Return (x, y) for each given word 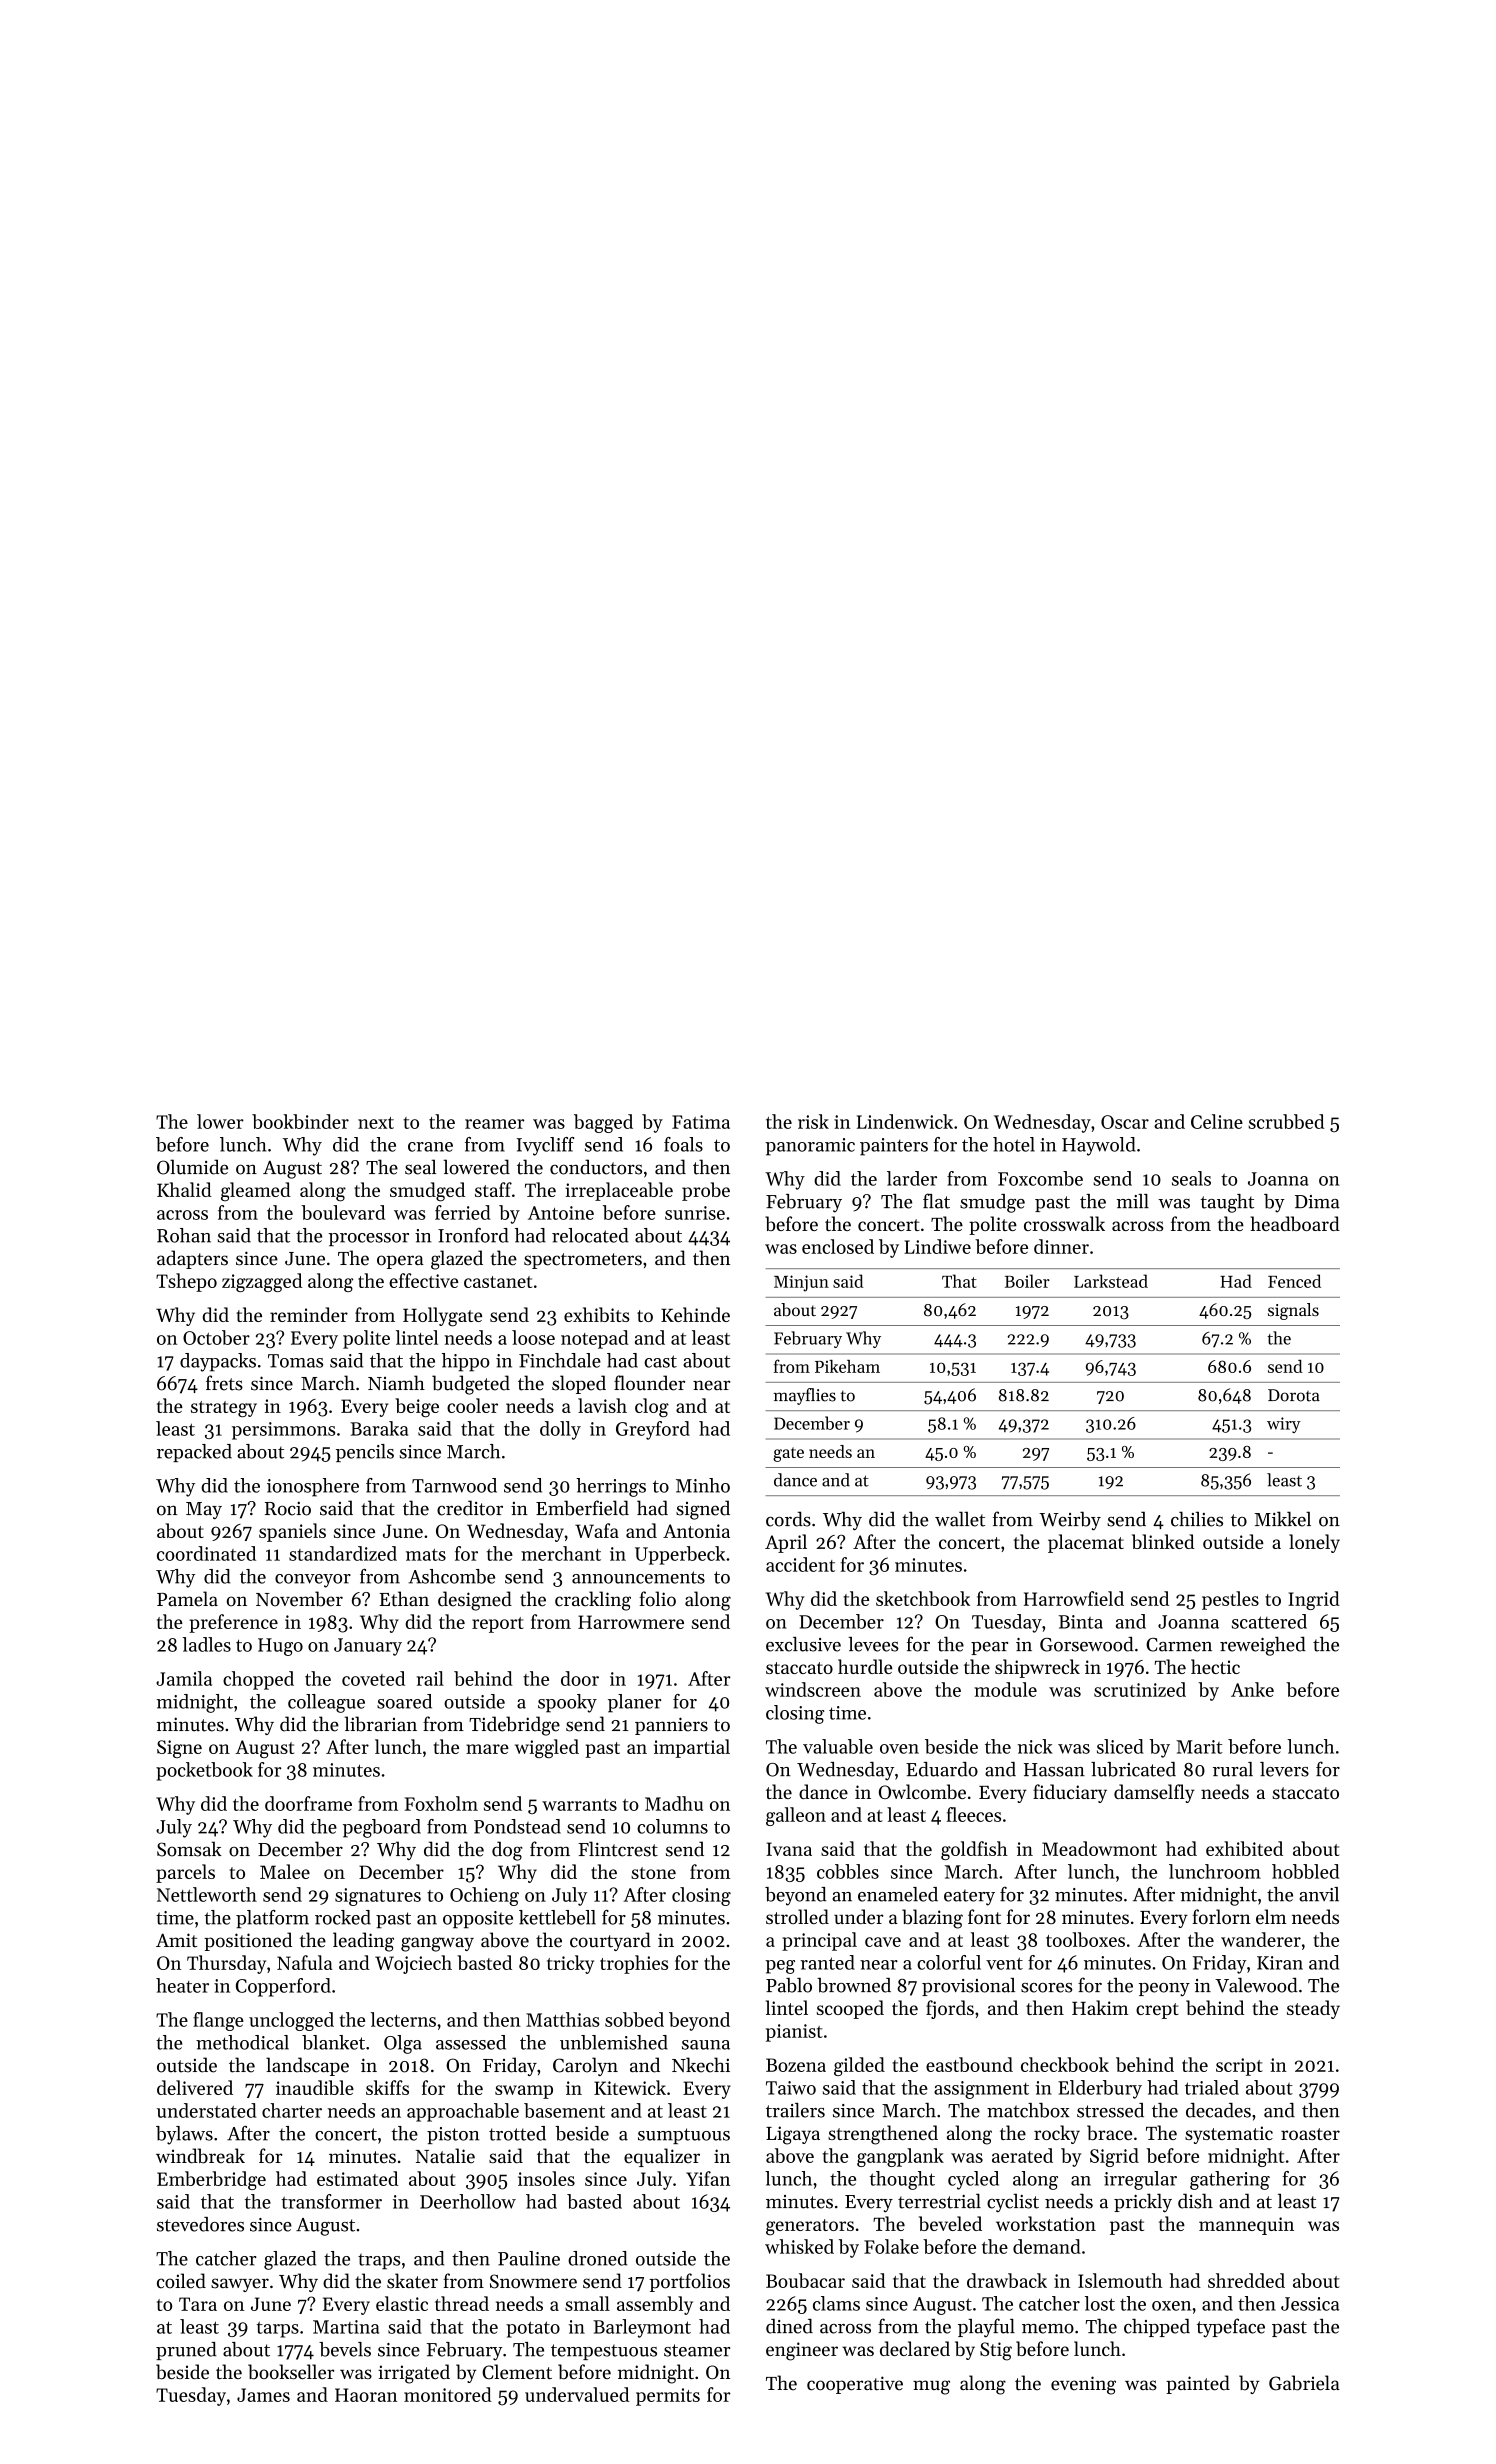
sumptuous (684, 2136)
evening (1083, 2385)
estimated (357, 2178)
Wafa (597, 1530)
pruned (186, 2351)
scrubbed (1286, 1121)
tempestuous (604, 2352)
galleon (796, 1816)
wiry (1284, 1425)
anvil (1319, 1894)
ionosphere (313, 1487)
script (1239, 2067)
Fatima (701, 1122)
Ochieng (484, 1896)
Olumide (192, 1167)
